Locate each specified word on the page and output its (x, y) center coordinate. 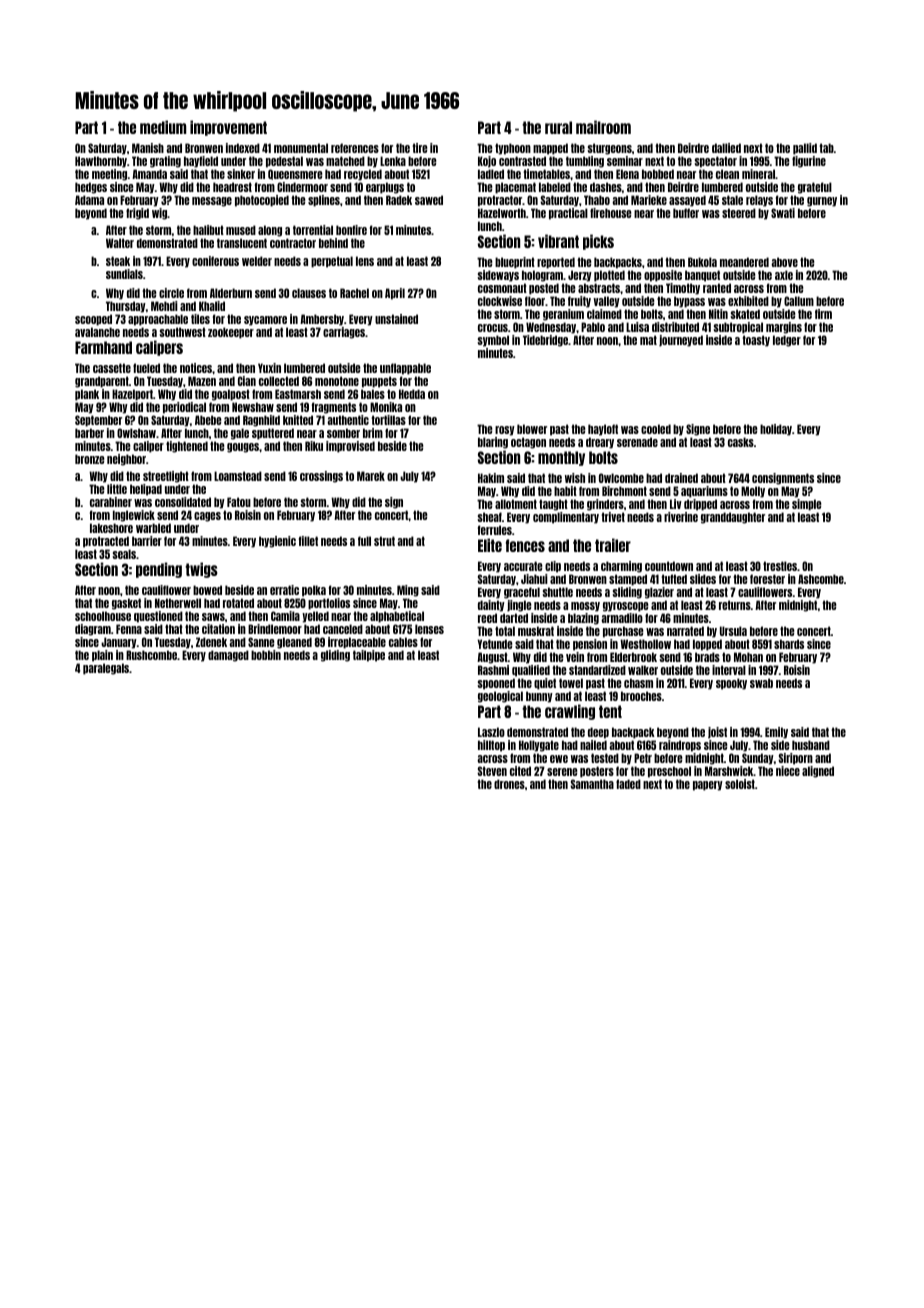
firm (823, 314)
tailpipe (369, 656)
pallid (805, 149)
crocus (493, 328)
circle (171, 293)
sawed (429, 200)
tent (610, 711)
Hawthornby (101, 162)
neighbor (126, 460)
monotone (337, 381)
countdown (669, 566)
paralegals (106, 669)
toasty (756, 341)
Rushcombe (151, 655)
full (364, 541)
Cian (247, 381)
